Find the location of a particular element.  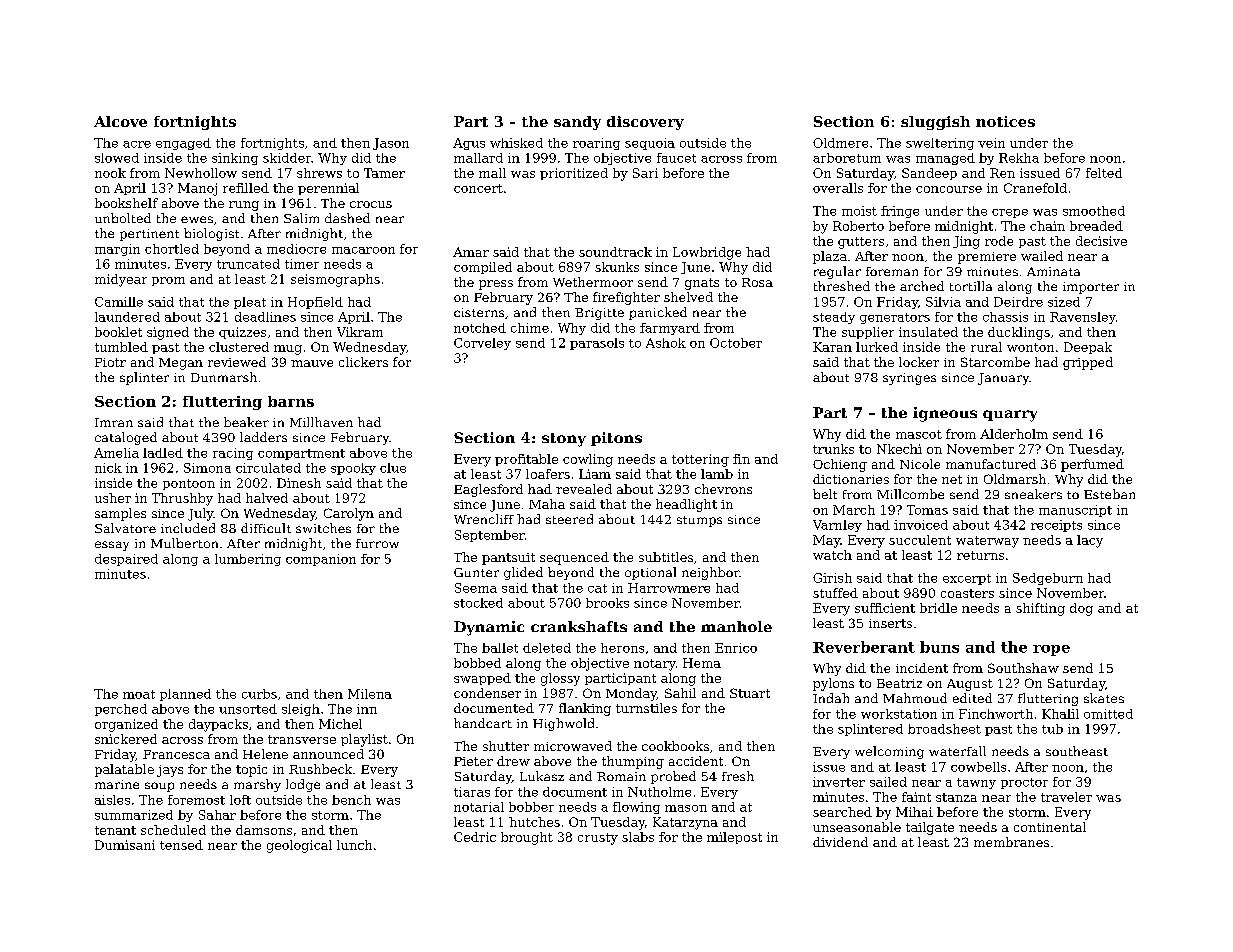

dog is located at coordinates (1081, 609).
